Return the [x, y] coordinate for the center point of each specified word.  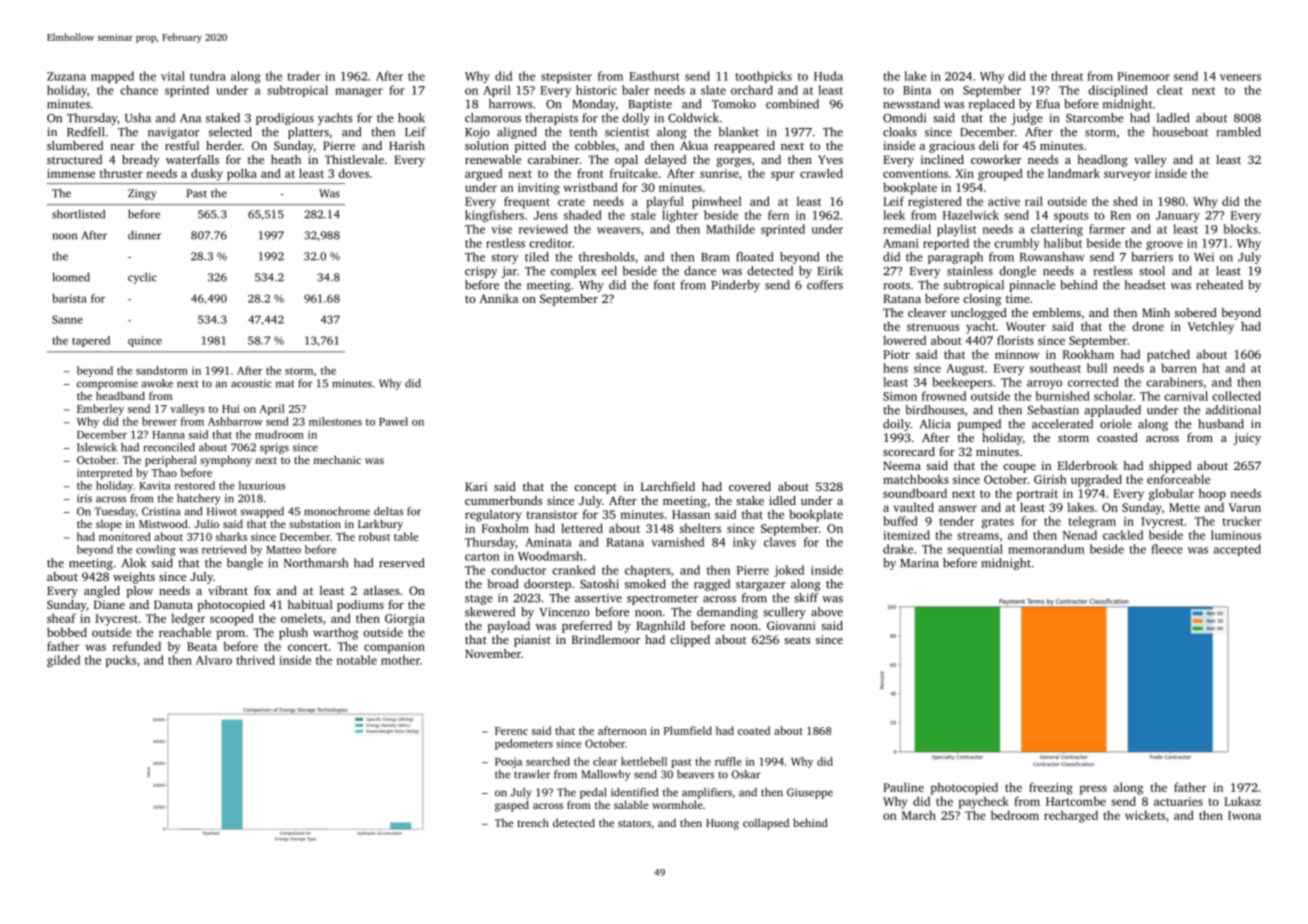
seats [797, 640]
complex [573, 272]
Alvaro [214, 660]
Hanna [168, 435]
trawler [532, 774]
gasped [512, 806]
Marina [919, 563]
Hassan [691, 514]
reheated [1219, 285]
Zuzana [66, 76]
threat [1067, 76]
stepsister [566, 77]
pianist [532, 641]
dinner [144, 235]
